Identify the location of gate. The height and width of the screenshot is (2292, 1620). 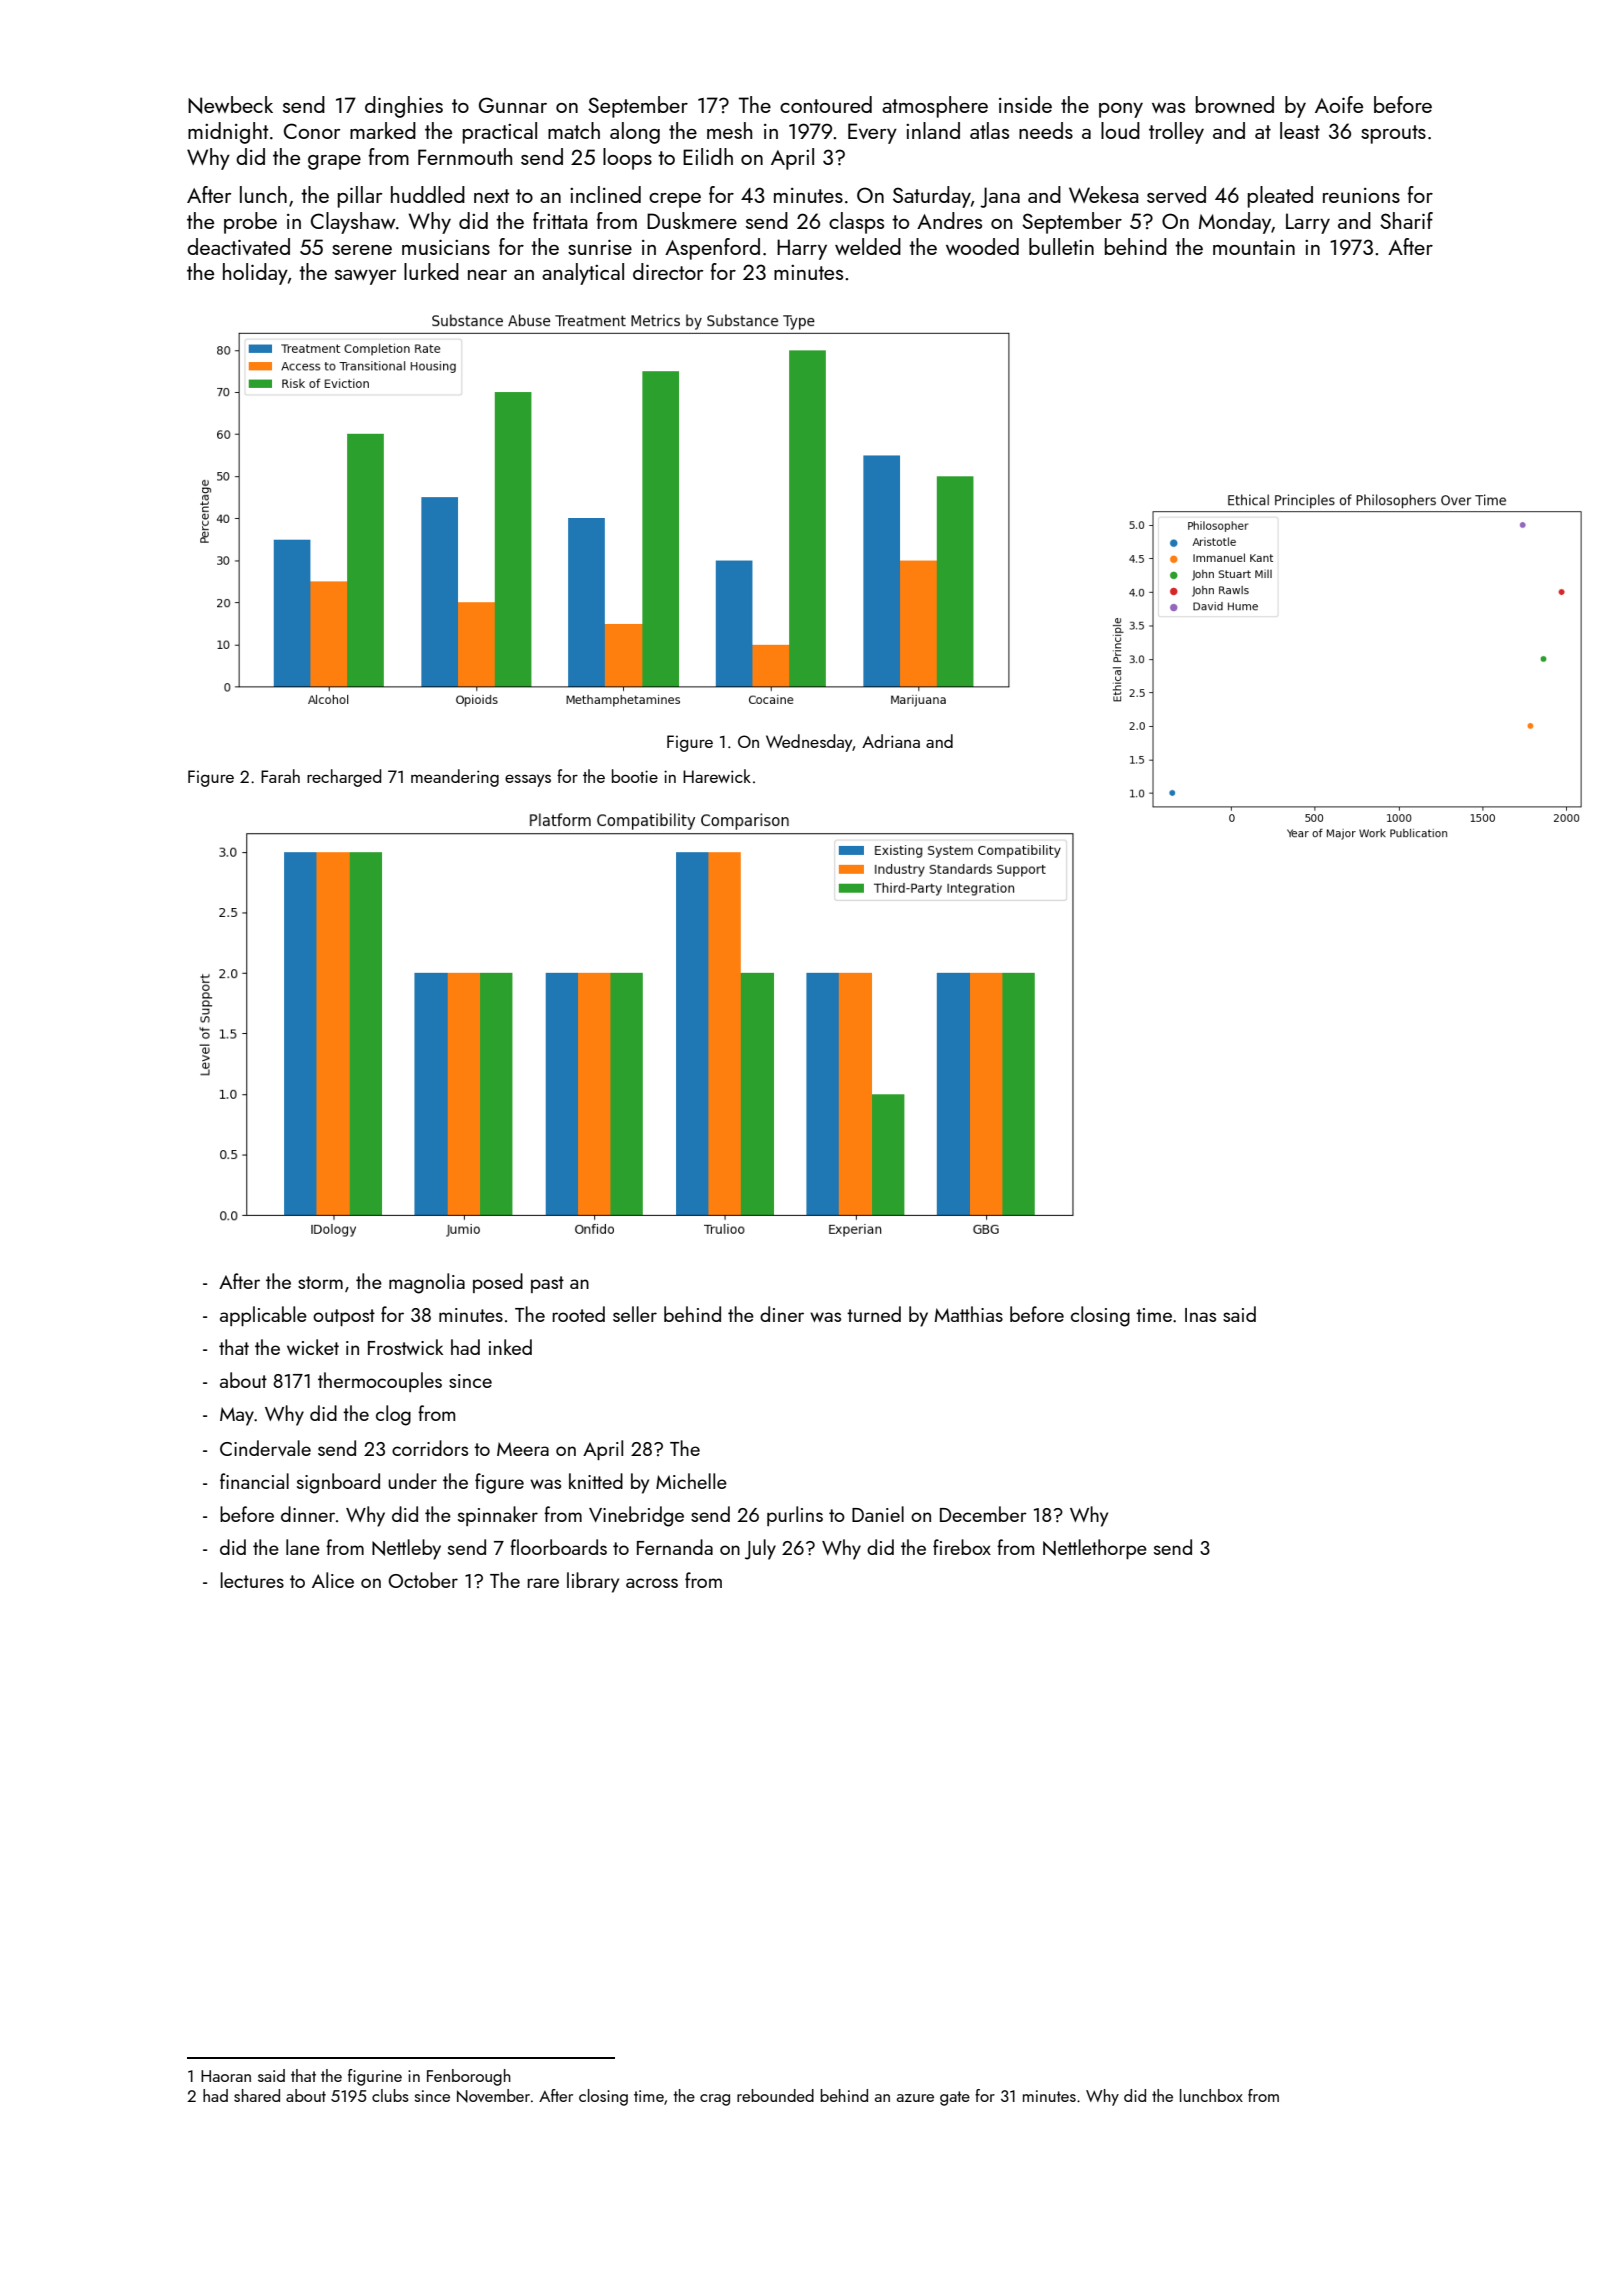
(955, 2098).
